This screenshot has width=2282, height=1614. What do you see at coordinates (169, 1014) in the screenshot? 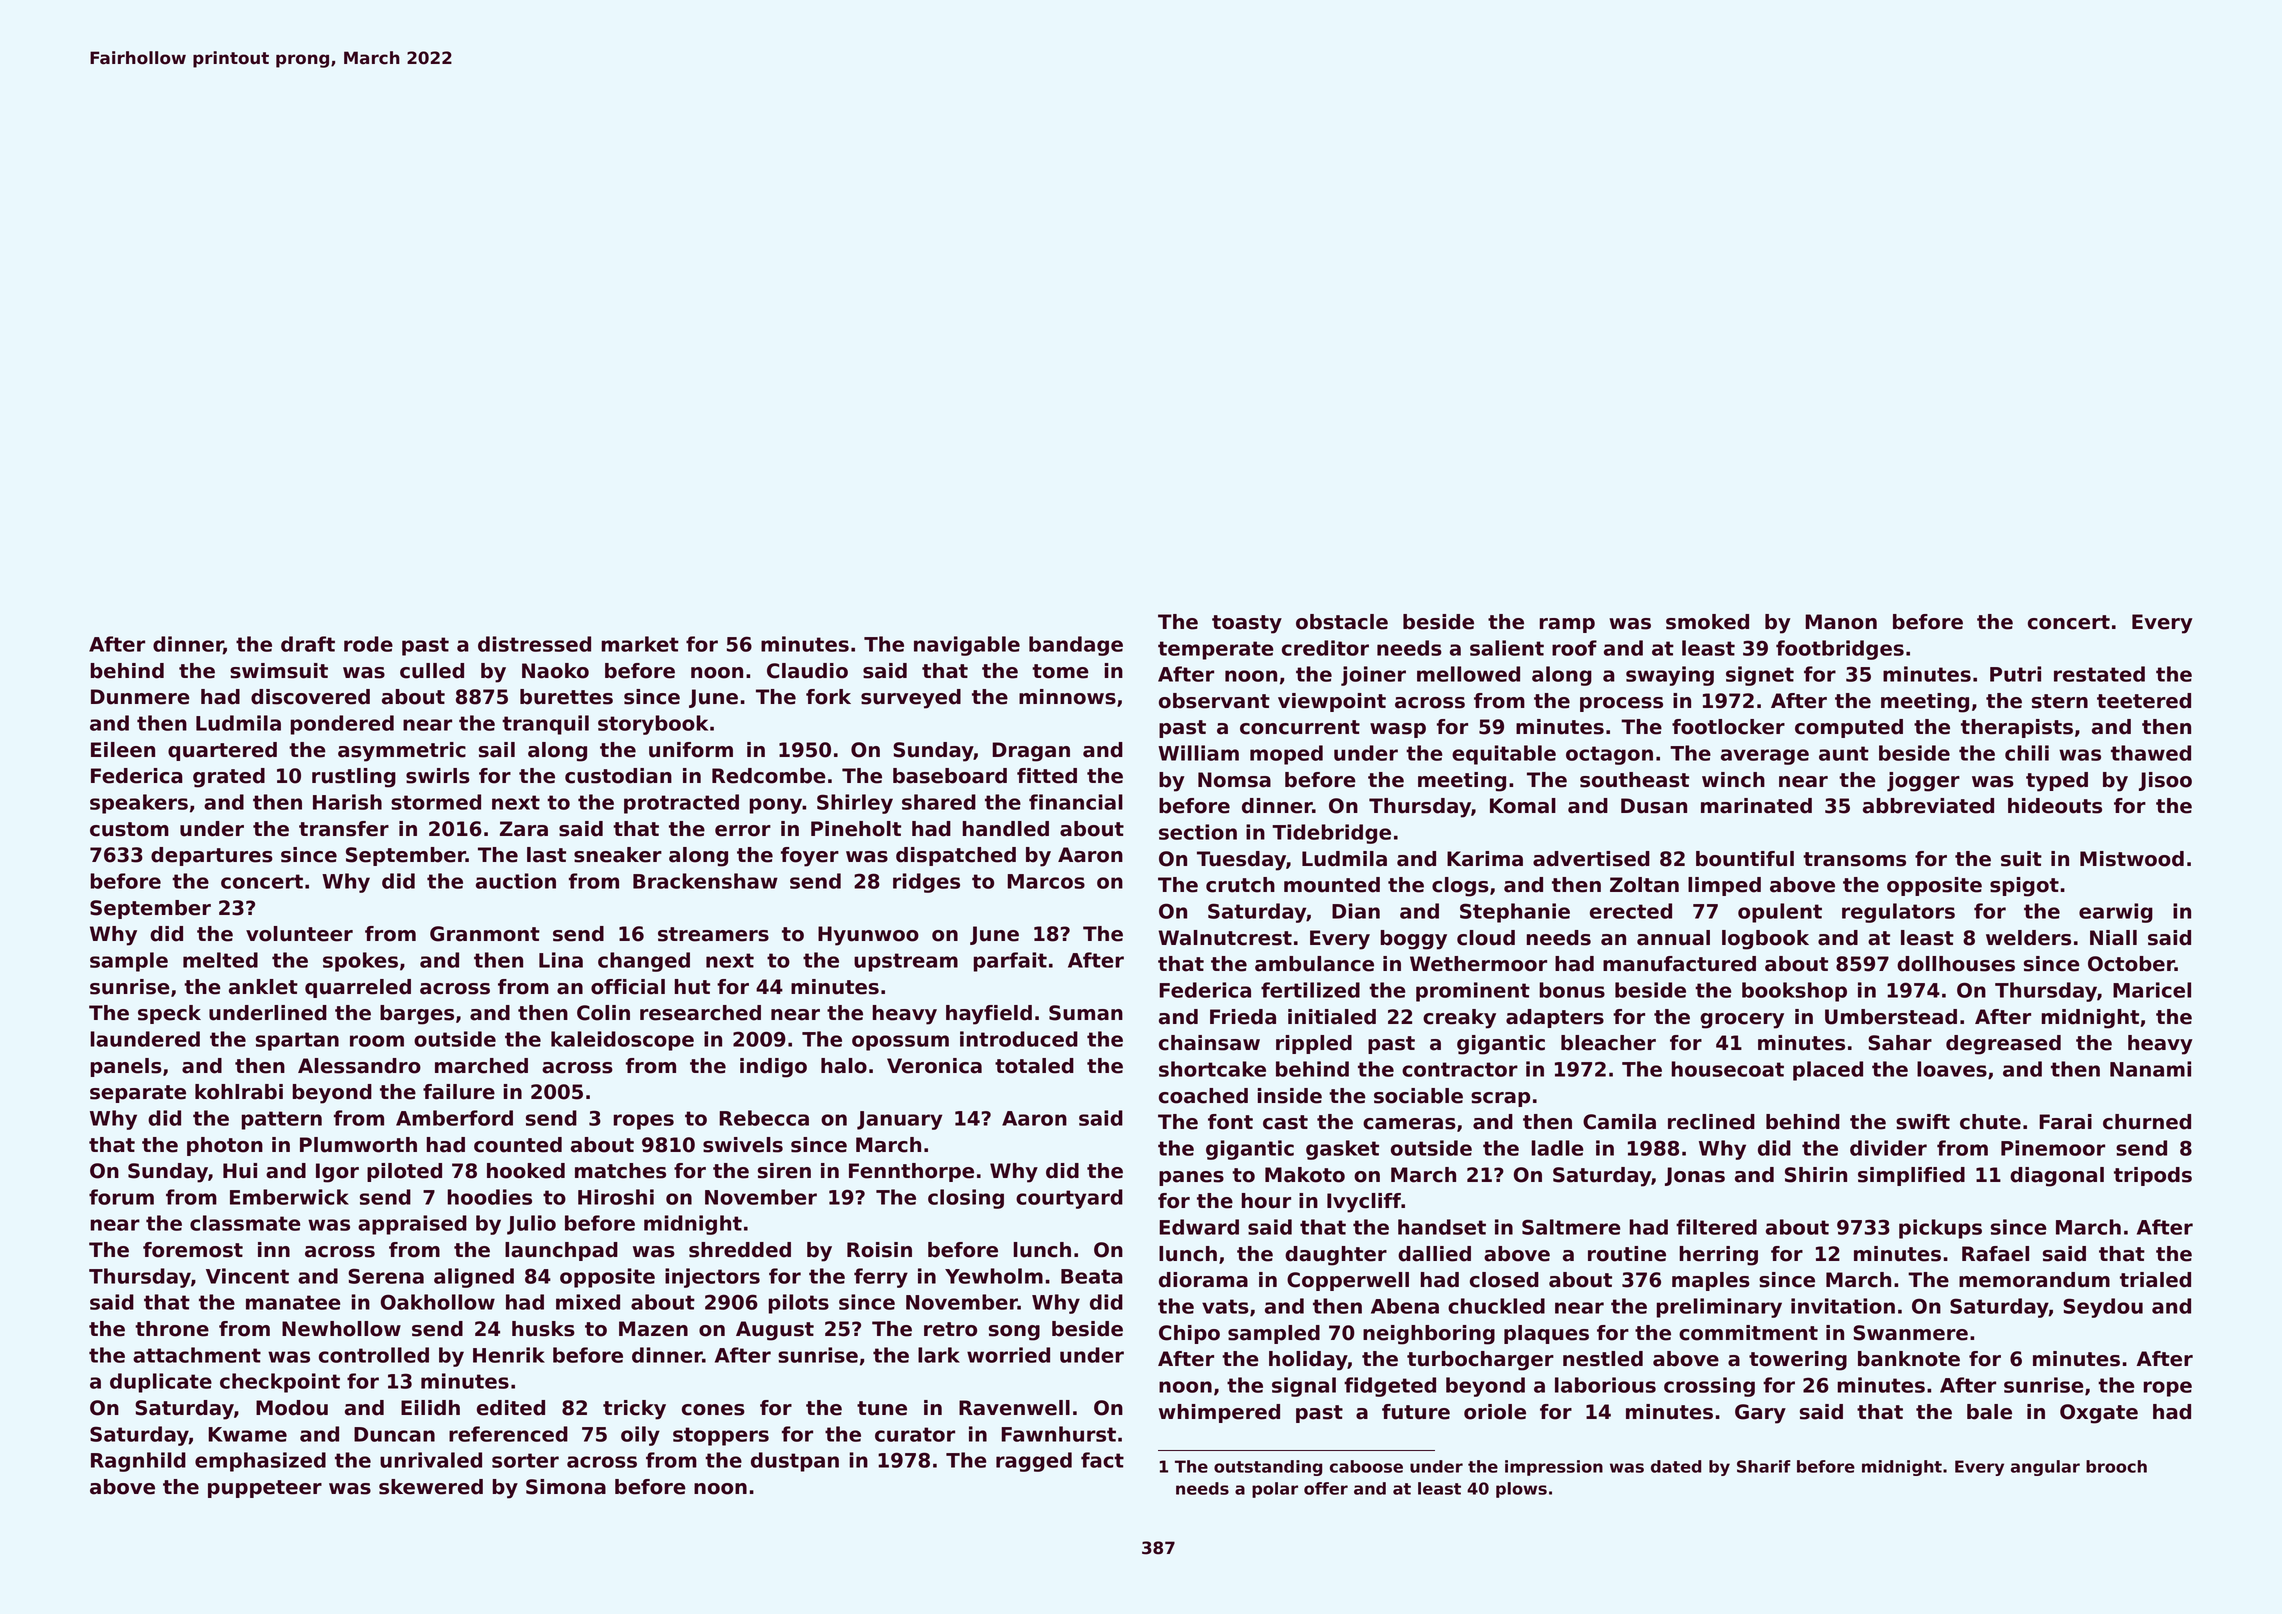
I see `speck` at bounding box center [169, 1014].
